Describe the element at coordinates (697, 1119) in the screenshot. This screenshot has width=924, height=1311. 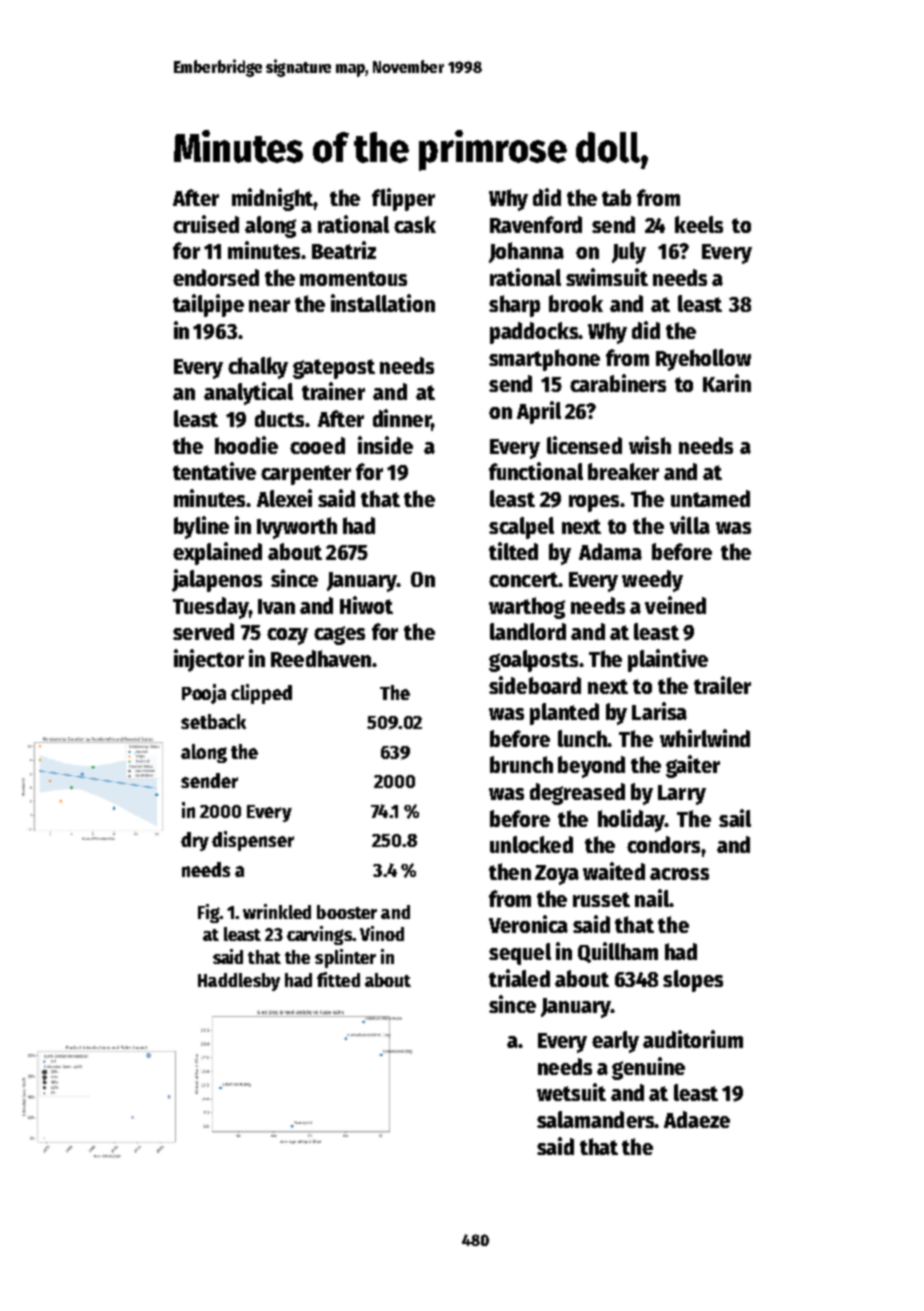
I see `Adaeze` at that location.
